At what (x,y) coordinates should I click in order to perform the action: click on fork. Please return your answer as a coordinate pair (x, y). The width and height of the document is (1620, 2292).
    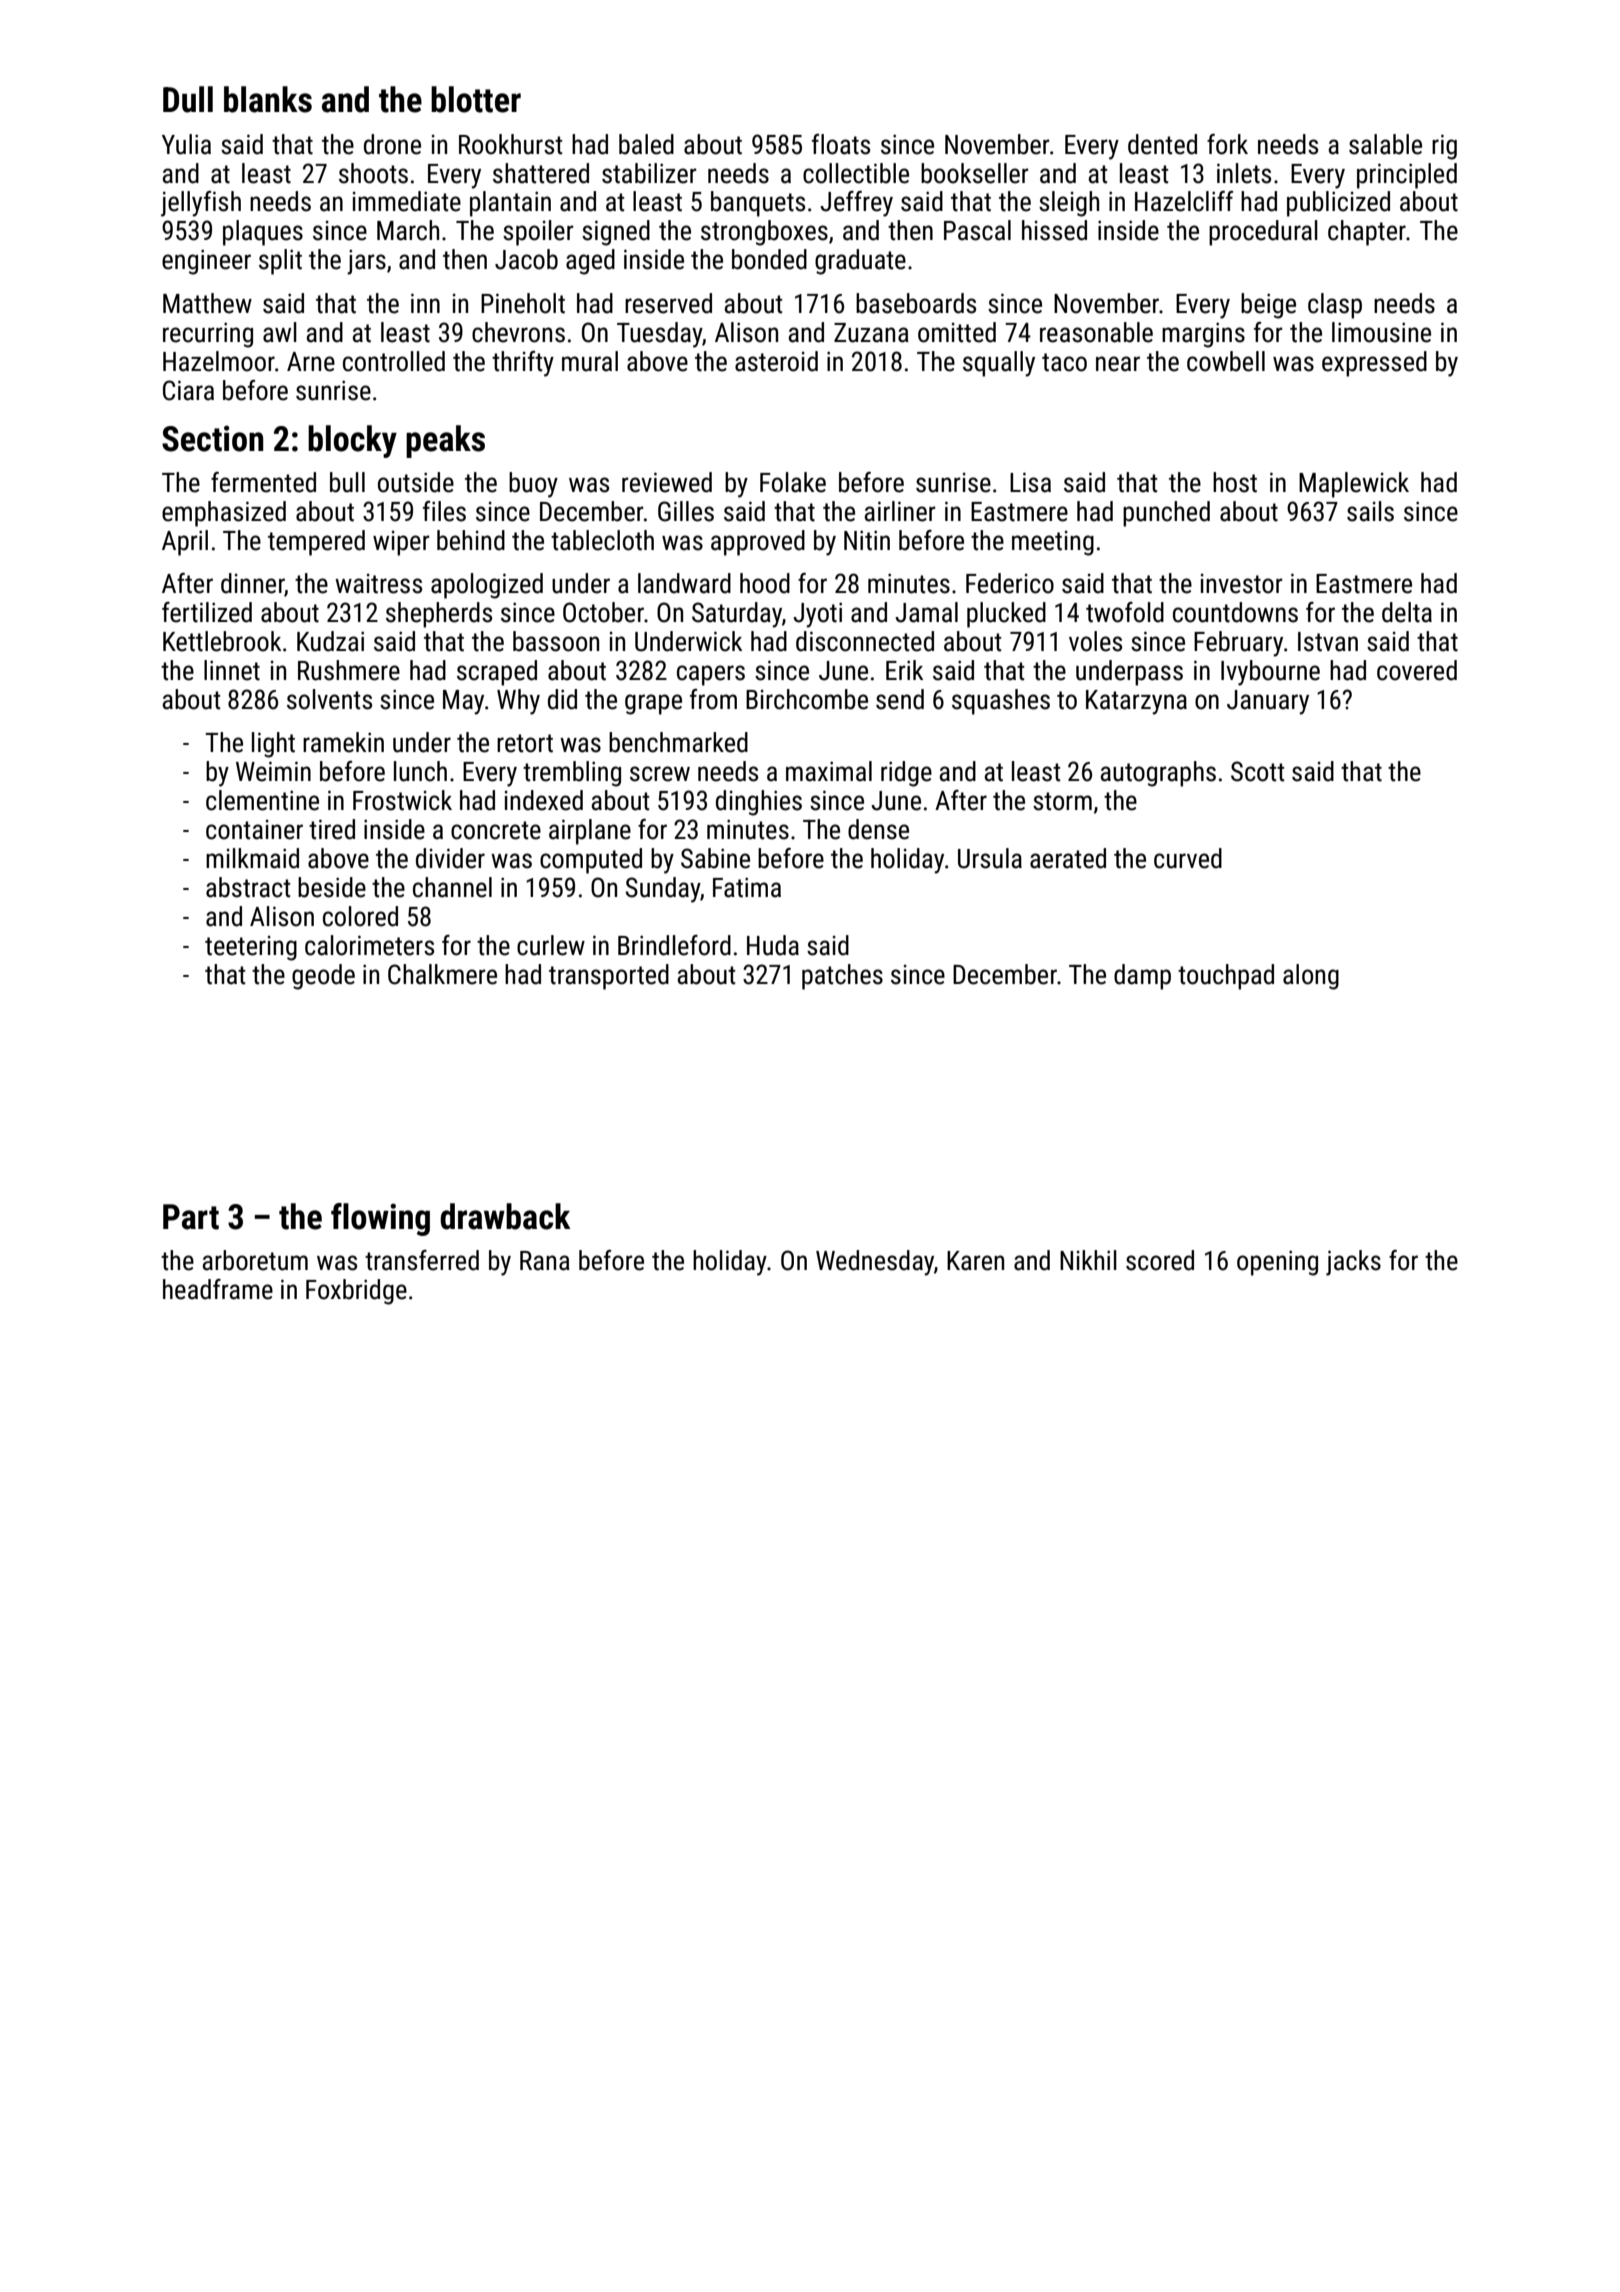
    Looking at the image, I should click on (1227, 144).
